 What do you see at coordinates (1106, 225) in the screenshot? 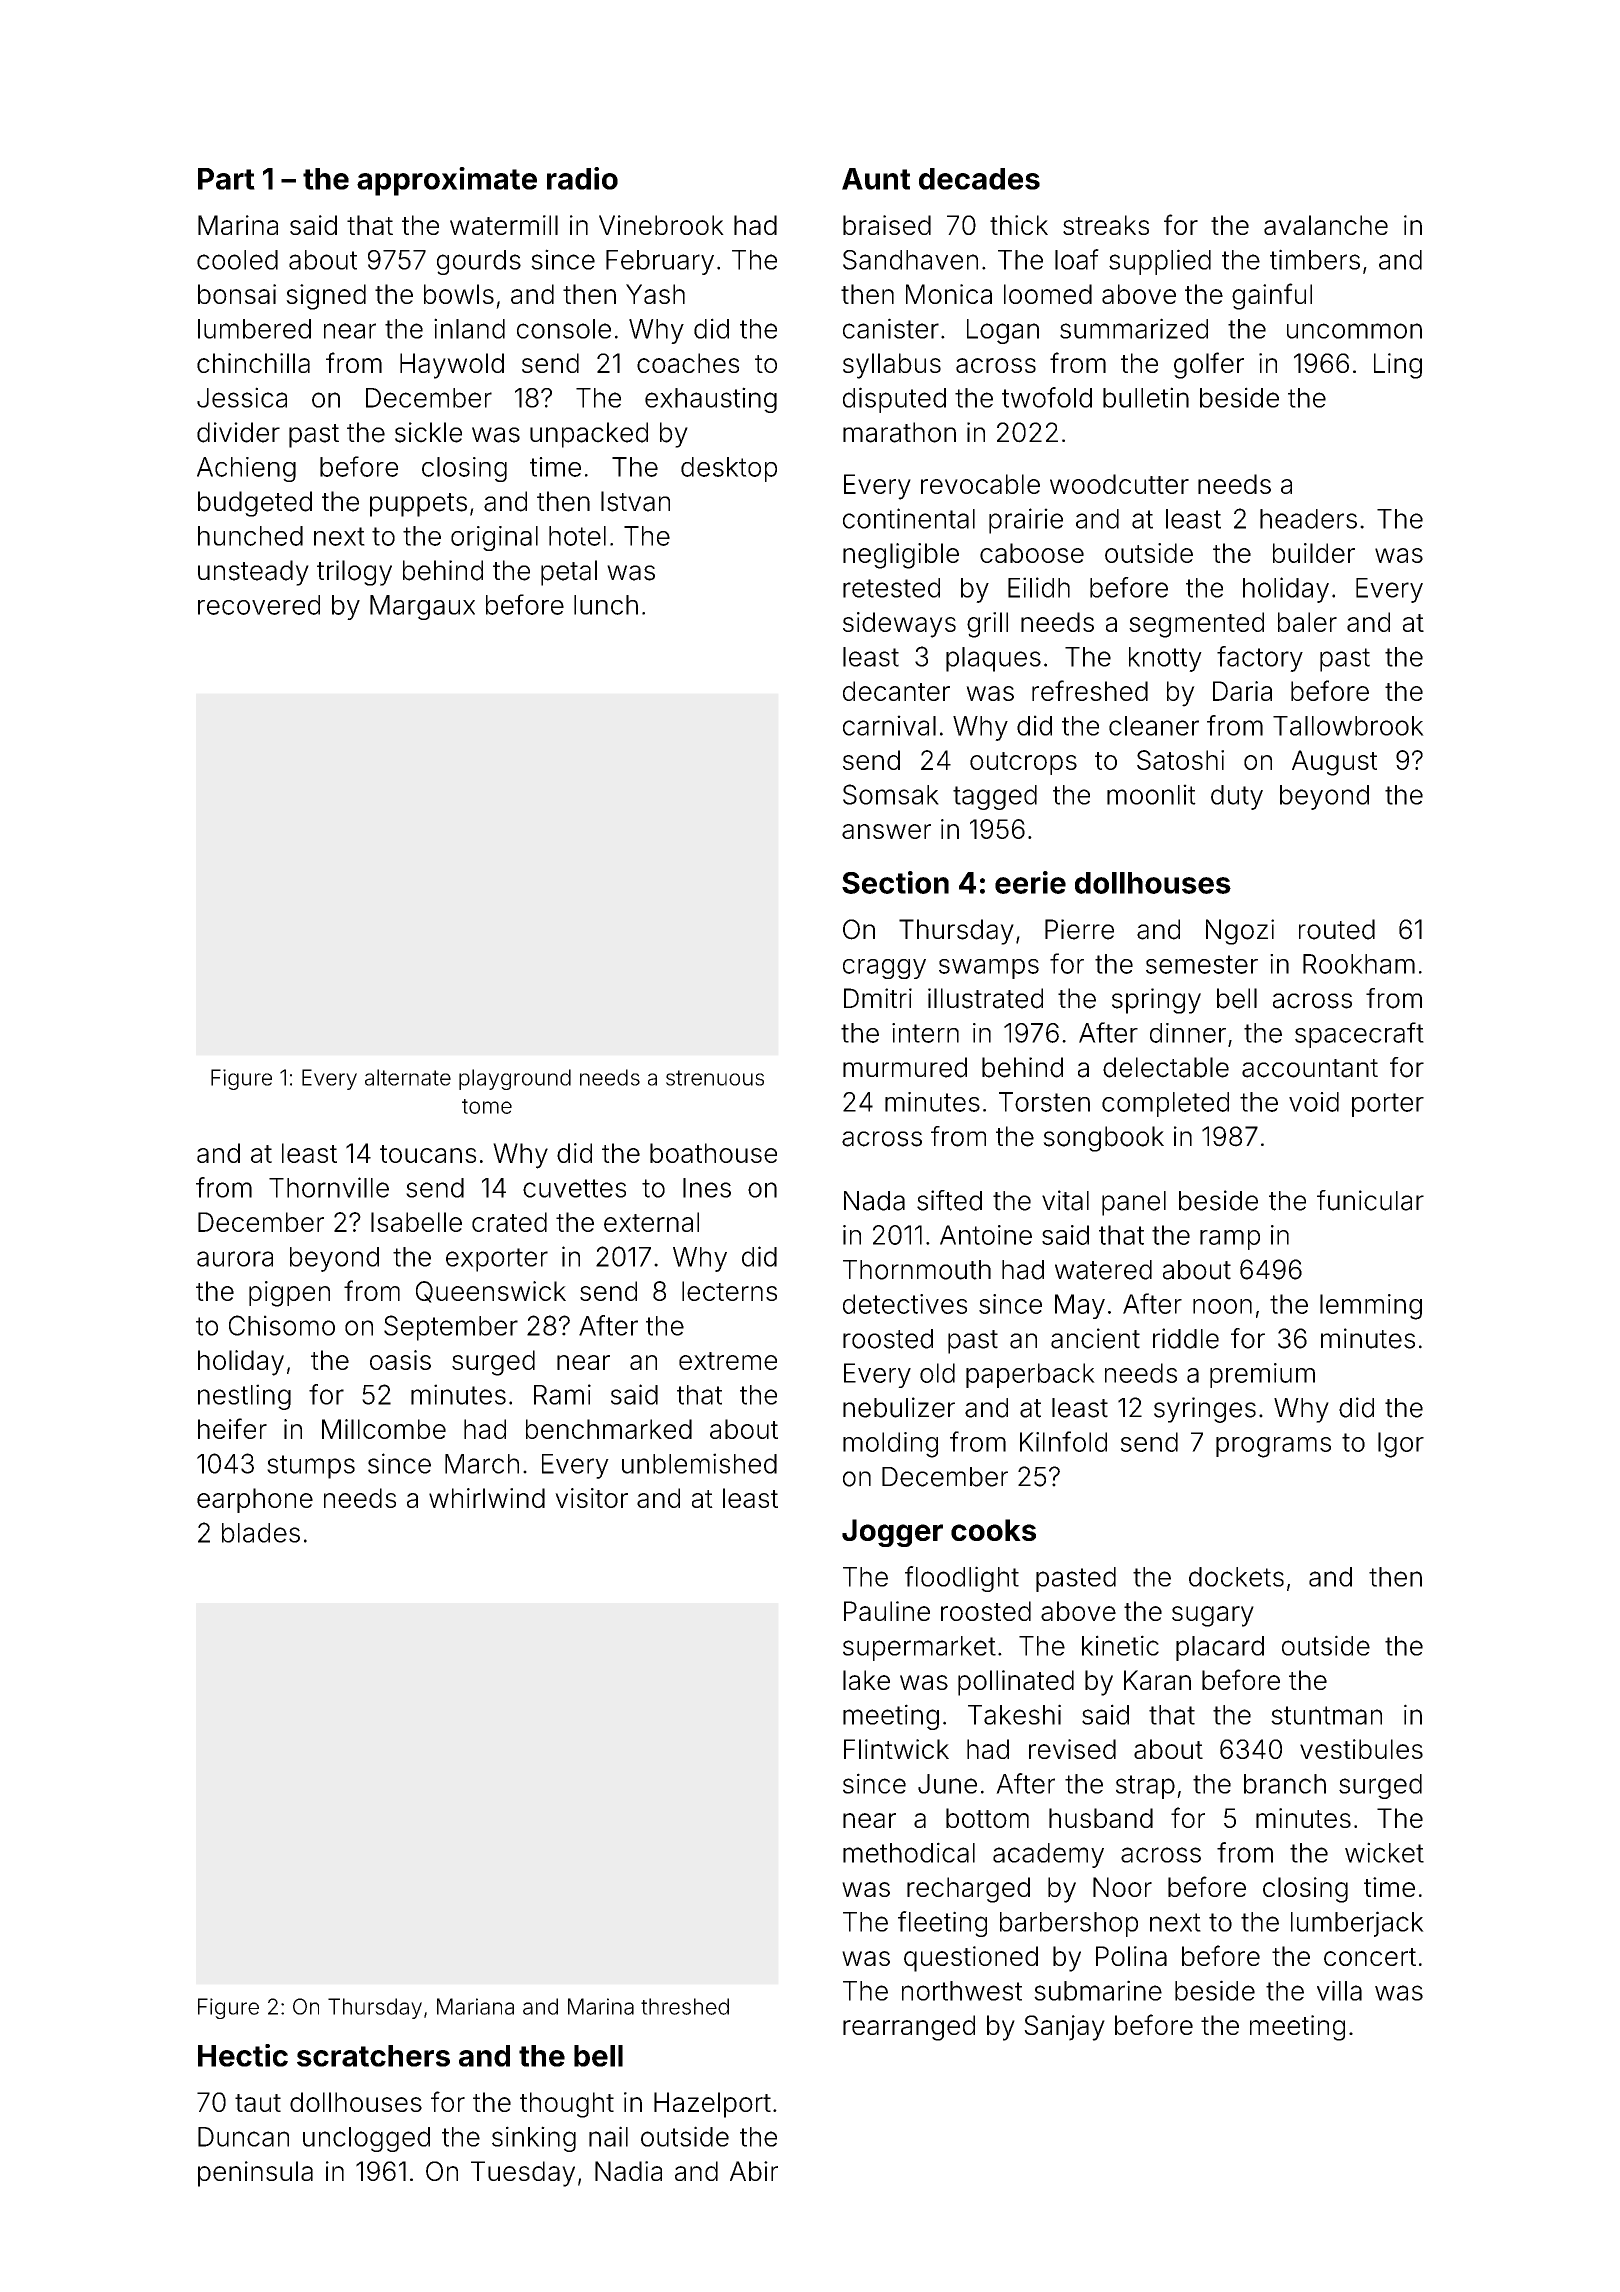
I see `streaks` at bounding box center [1106, 225].
